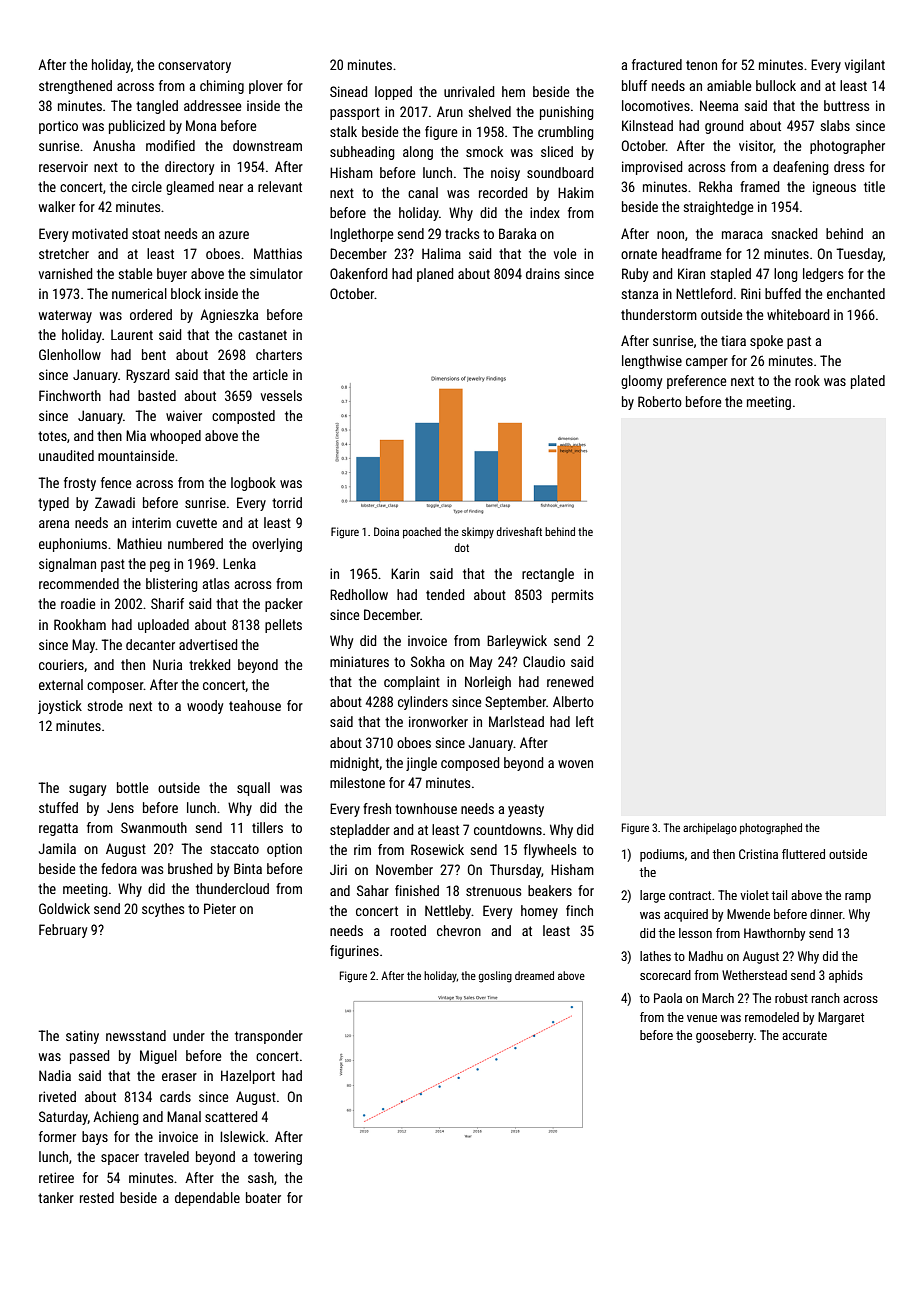 Image resolution: width=924 pixels, height=1308 pixels. What do you see at coordinates (281, 395) in the screenshot?
I see `vessels` at bounding box center [281, 395].
